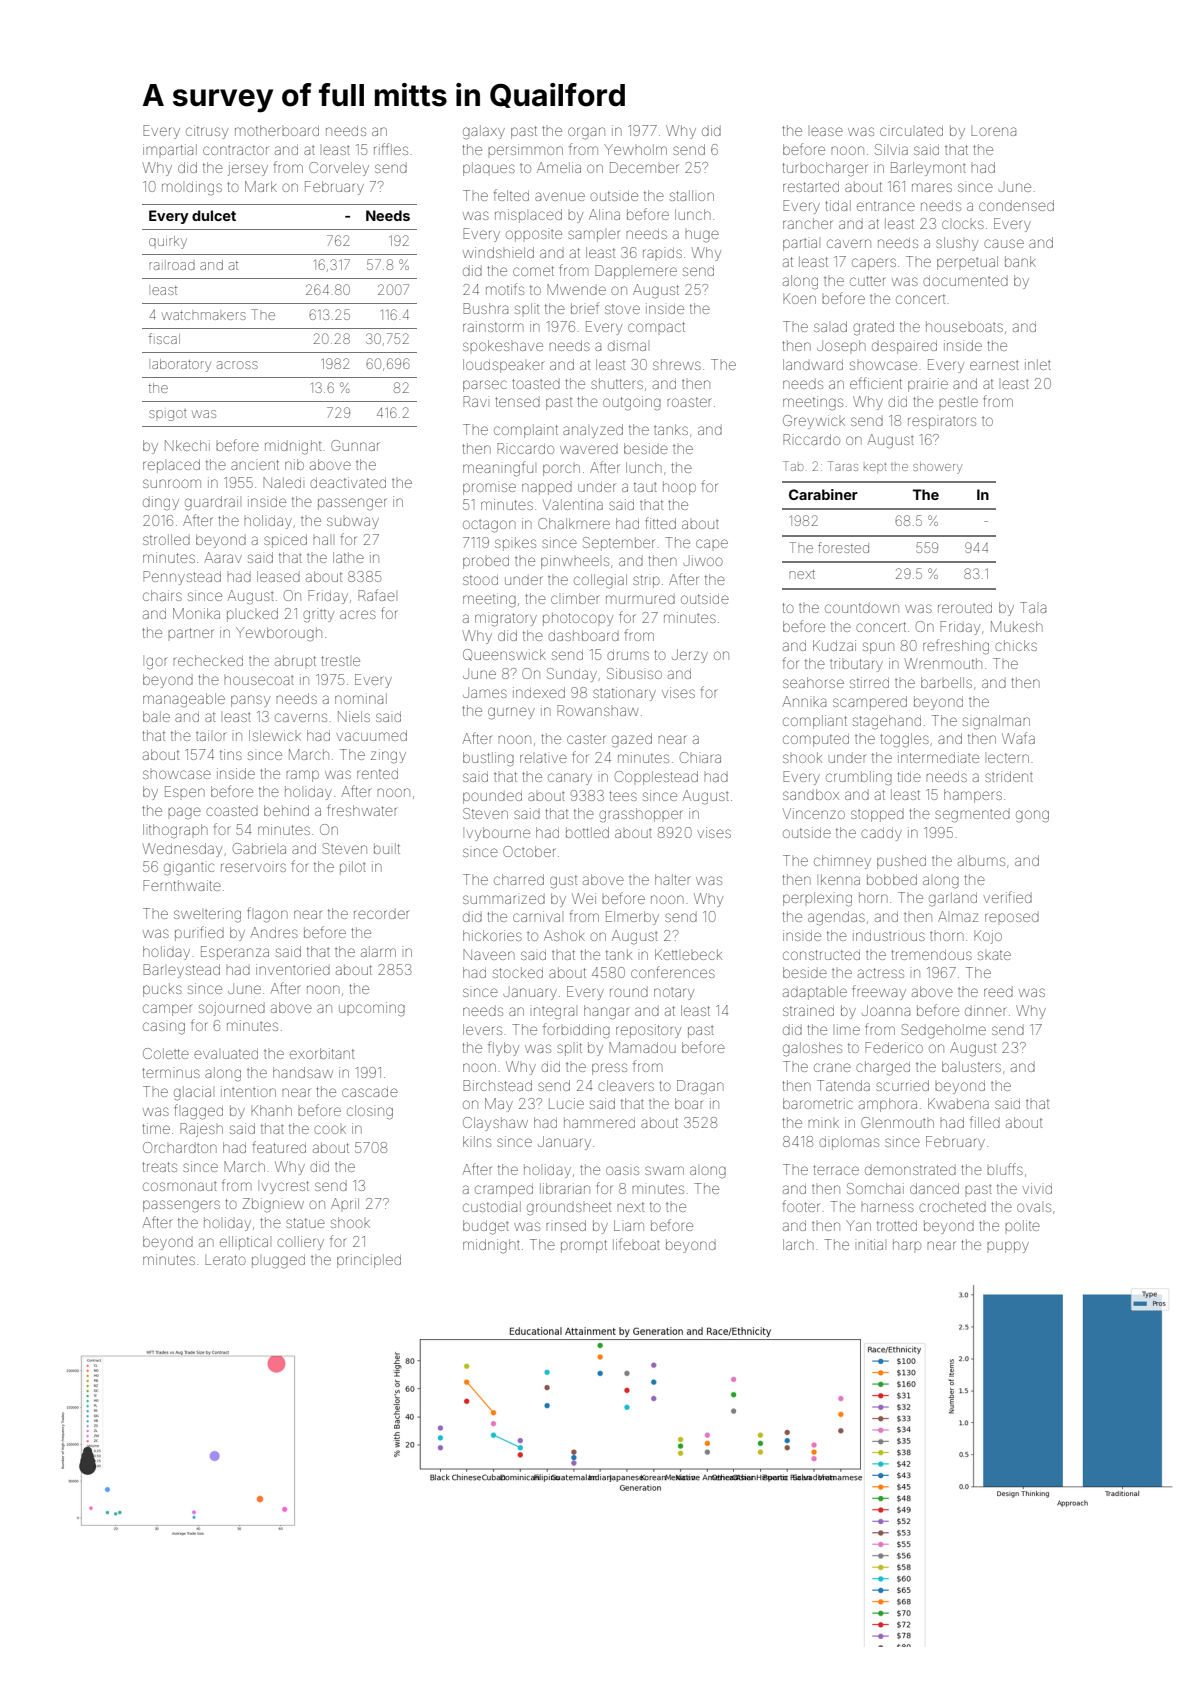  Describe the element at coordinates (207, 132) in the screenshot. I see `citrusy` at that location.
